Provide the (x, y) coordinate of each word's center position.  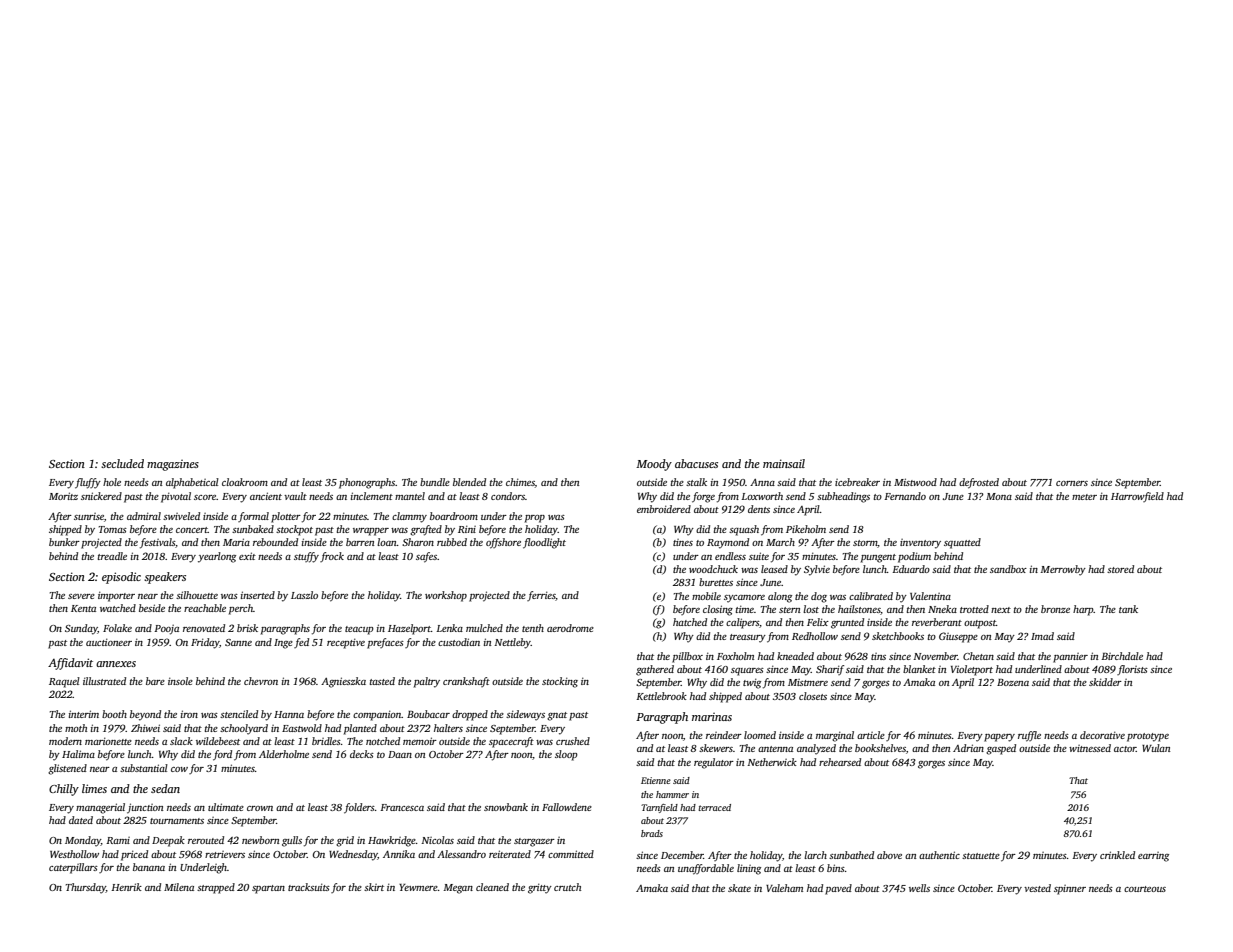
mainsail (784, 463)
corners (1072, 483)
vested (1037, 888)
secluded (122, 463)
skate (739, 888)
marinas (712, 717)
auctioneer (109, 642)
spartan (268, 889)
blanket (919, 669)
